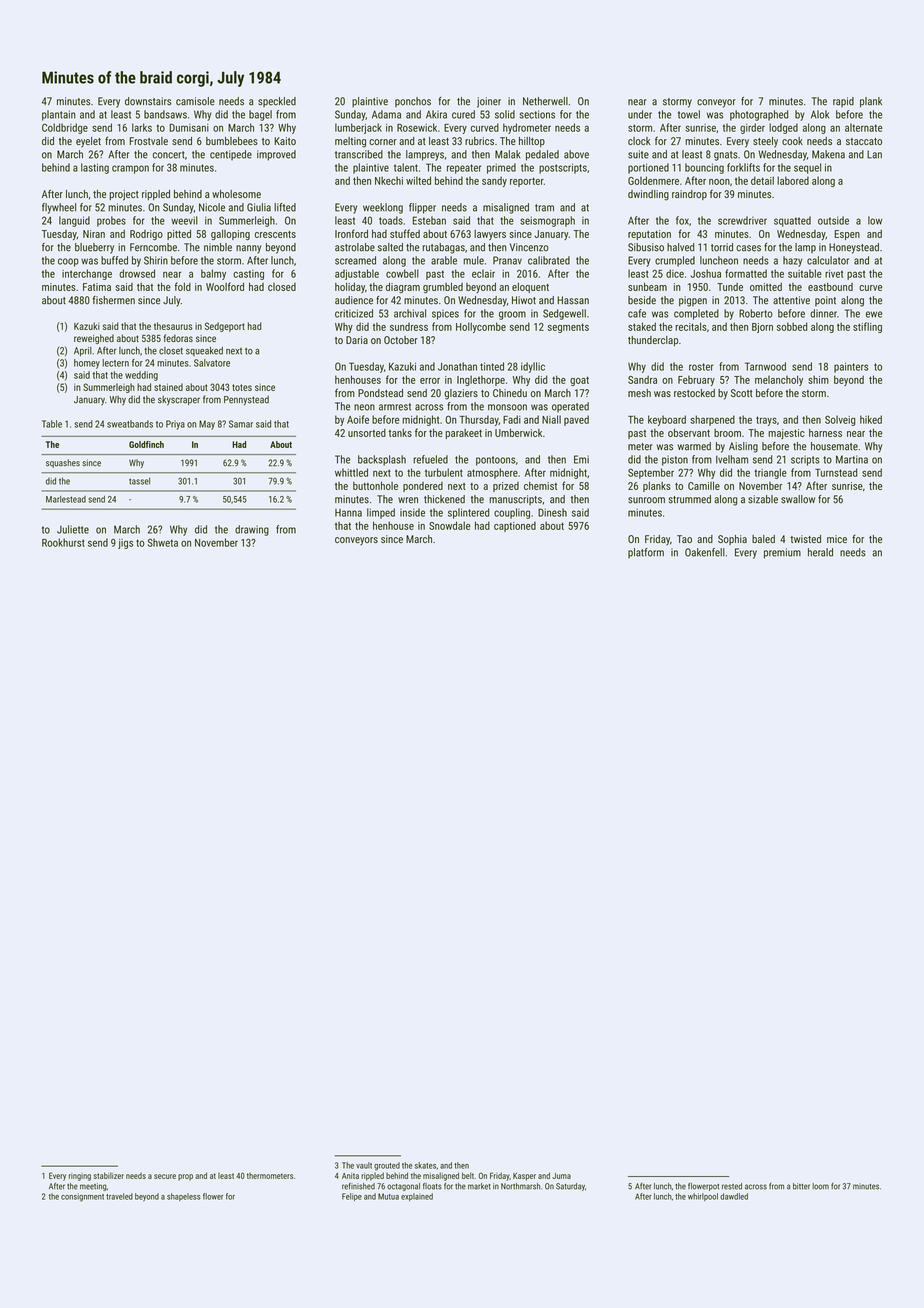 This screenshot has height=1308, width=924. What do you see at coordinates (570, 1187) in the screenshot?
I see `Saturday` at bounding box center [570, 1187].
